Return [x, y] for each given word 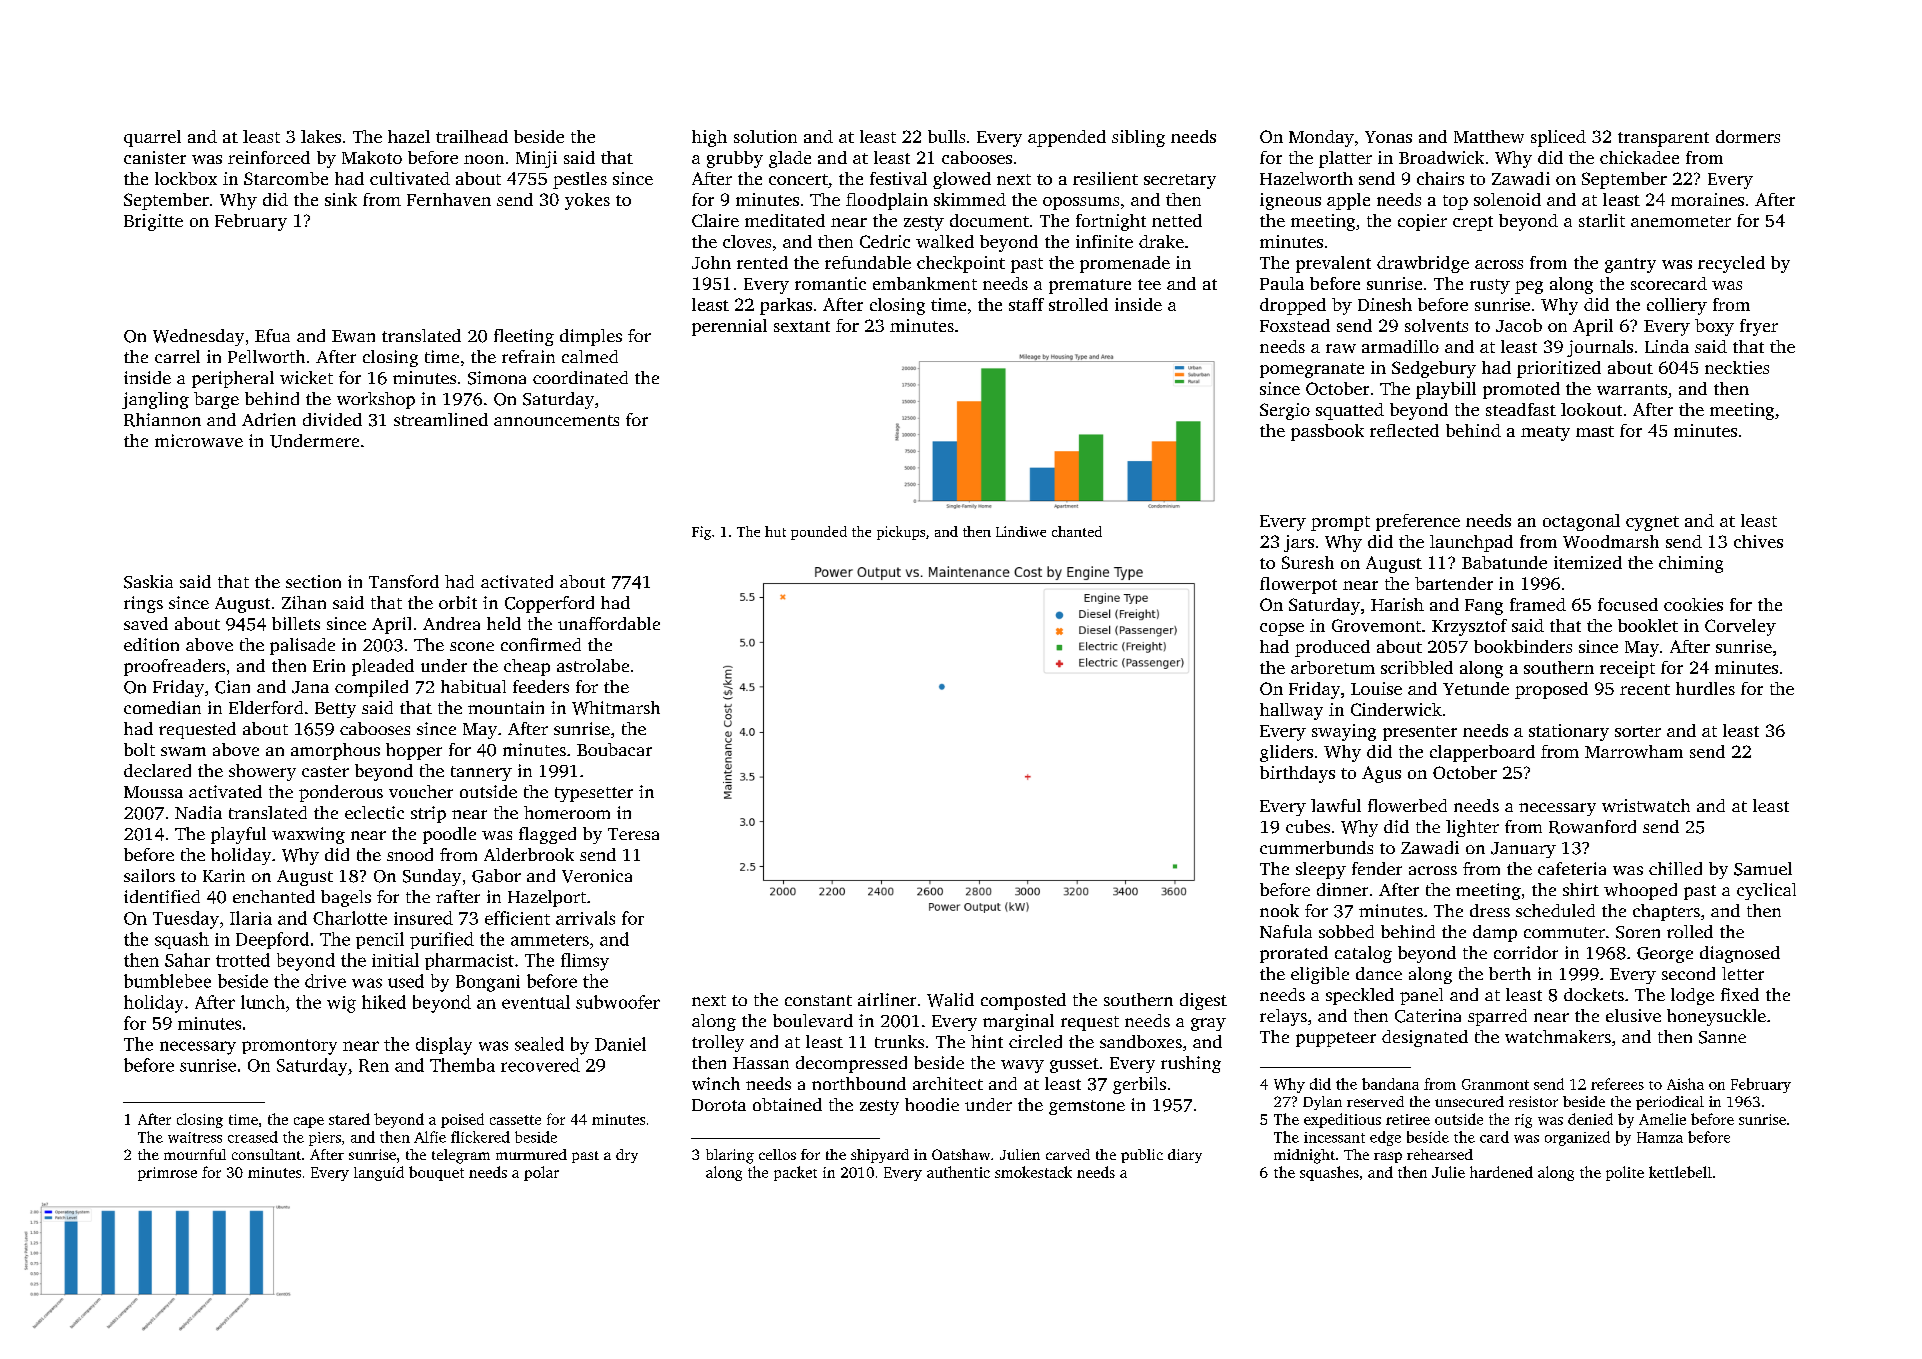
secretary [1180, 181]
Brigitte [153, 222]
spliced [1558, 138]
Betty [335, 710]
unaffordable [609, 623]
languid [379, 1173]
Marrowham [1634, 751]
